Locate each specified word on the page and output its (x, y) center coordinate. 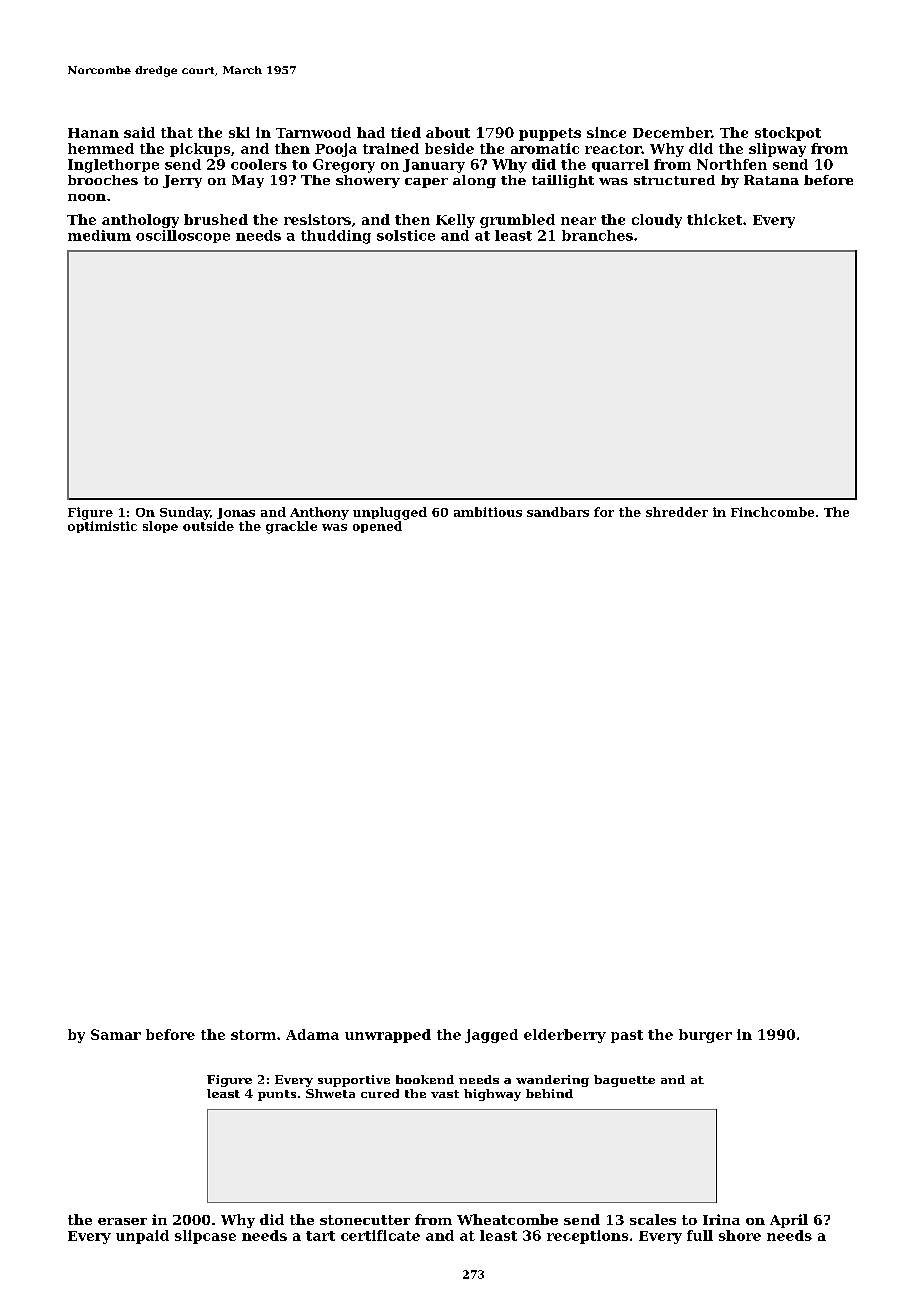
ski (239, 132)
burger (705, 1036)
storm (253, 1035)
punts (277, 1095)
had (371, 132)
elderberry (565, 1036)
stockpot (788, 134)
